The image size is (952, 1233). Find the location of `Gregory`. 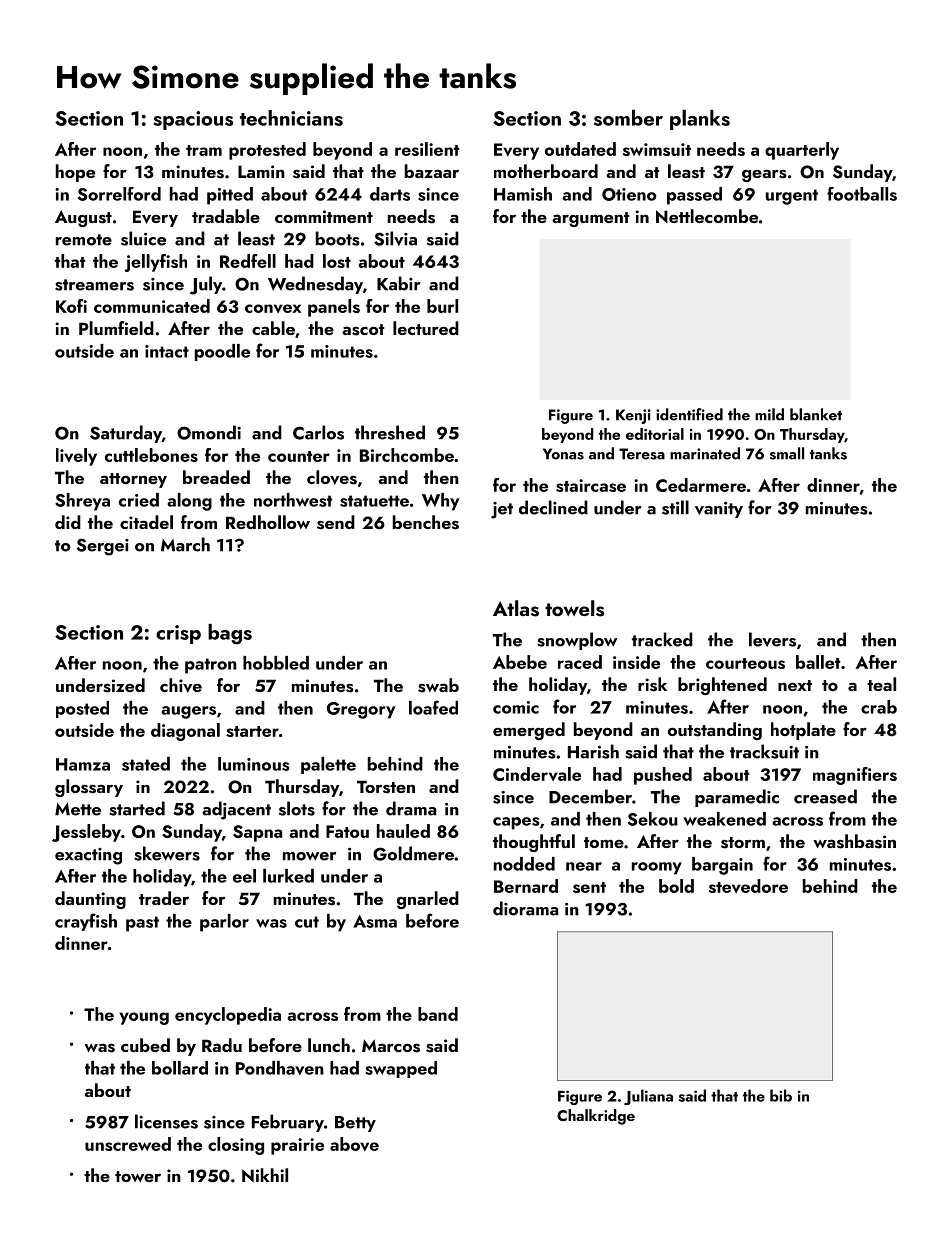

Gregory is located at coordinates (361, 710).
